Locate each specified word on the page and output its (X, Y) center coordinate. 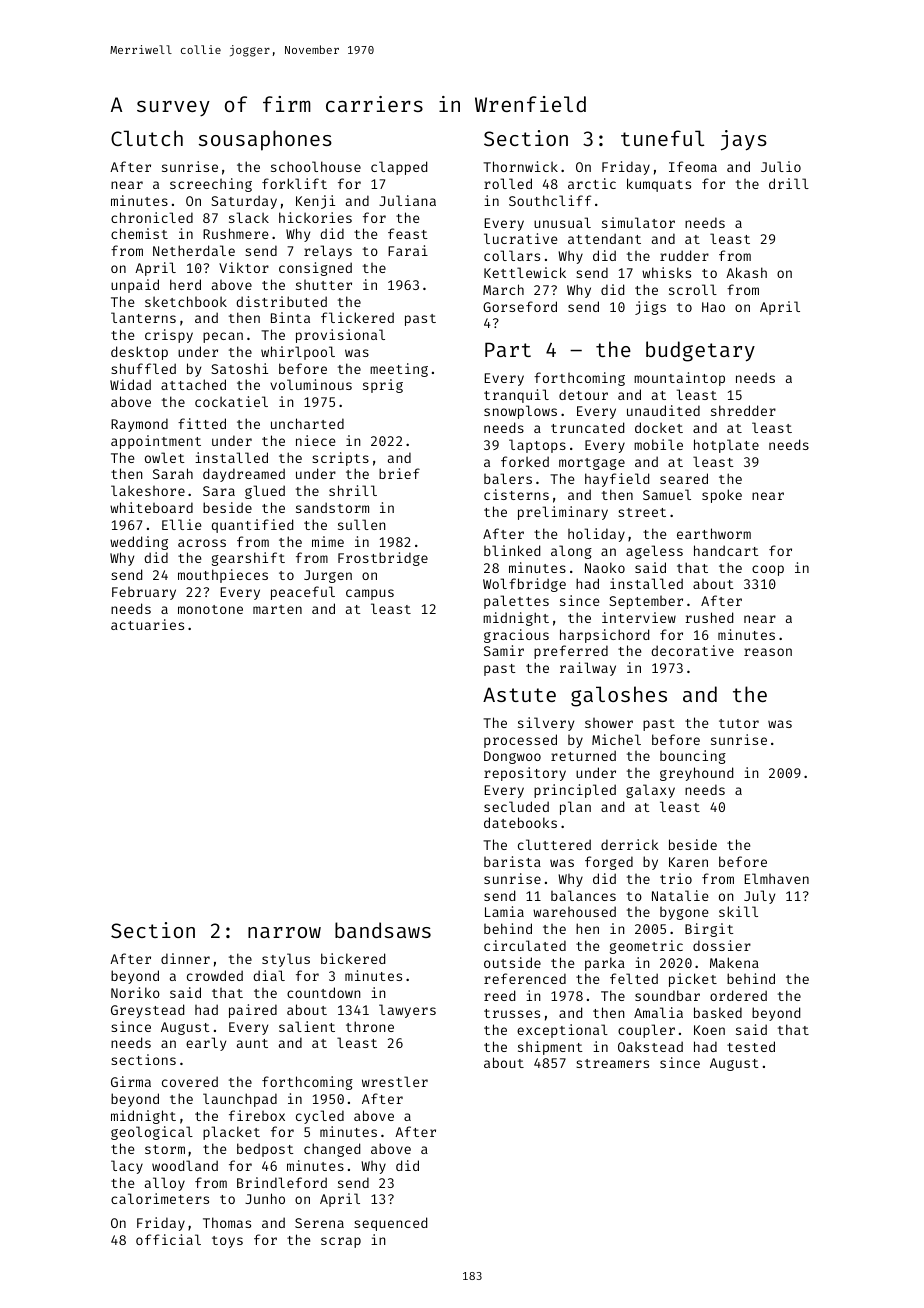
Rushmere (235, 233)
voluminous (311, 384)
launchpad (240, 1100)
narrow (284, 932)
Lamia (504, 911)
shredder (743, 410)
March (503, 289)
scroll (693, 289)
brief (399, 473)
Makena (734, 962)
